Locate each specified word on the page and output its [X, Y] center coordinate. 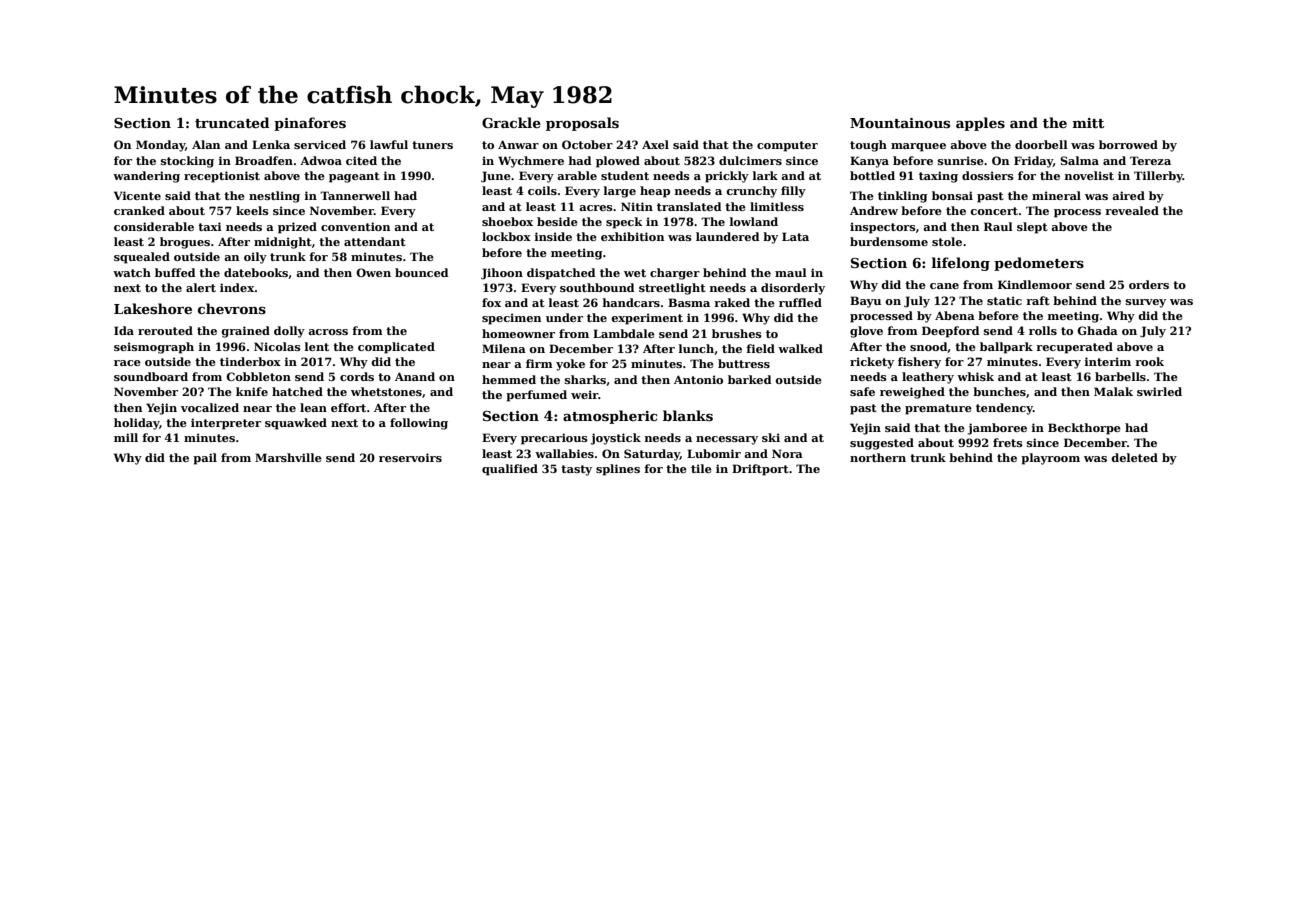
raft [1038, 300]
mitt [1088, 123]
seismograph [154, 348]
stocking [187, 162]
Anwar [518, 144]
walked [800, 348]
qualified [510, 470]
